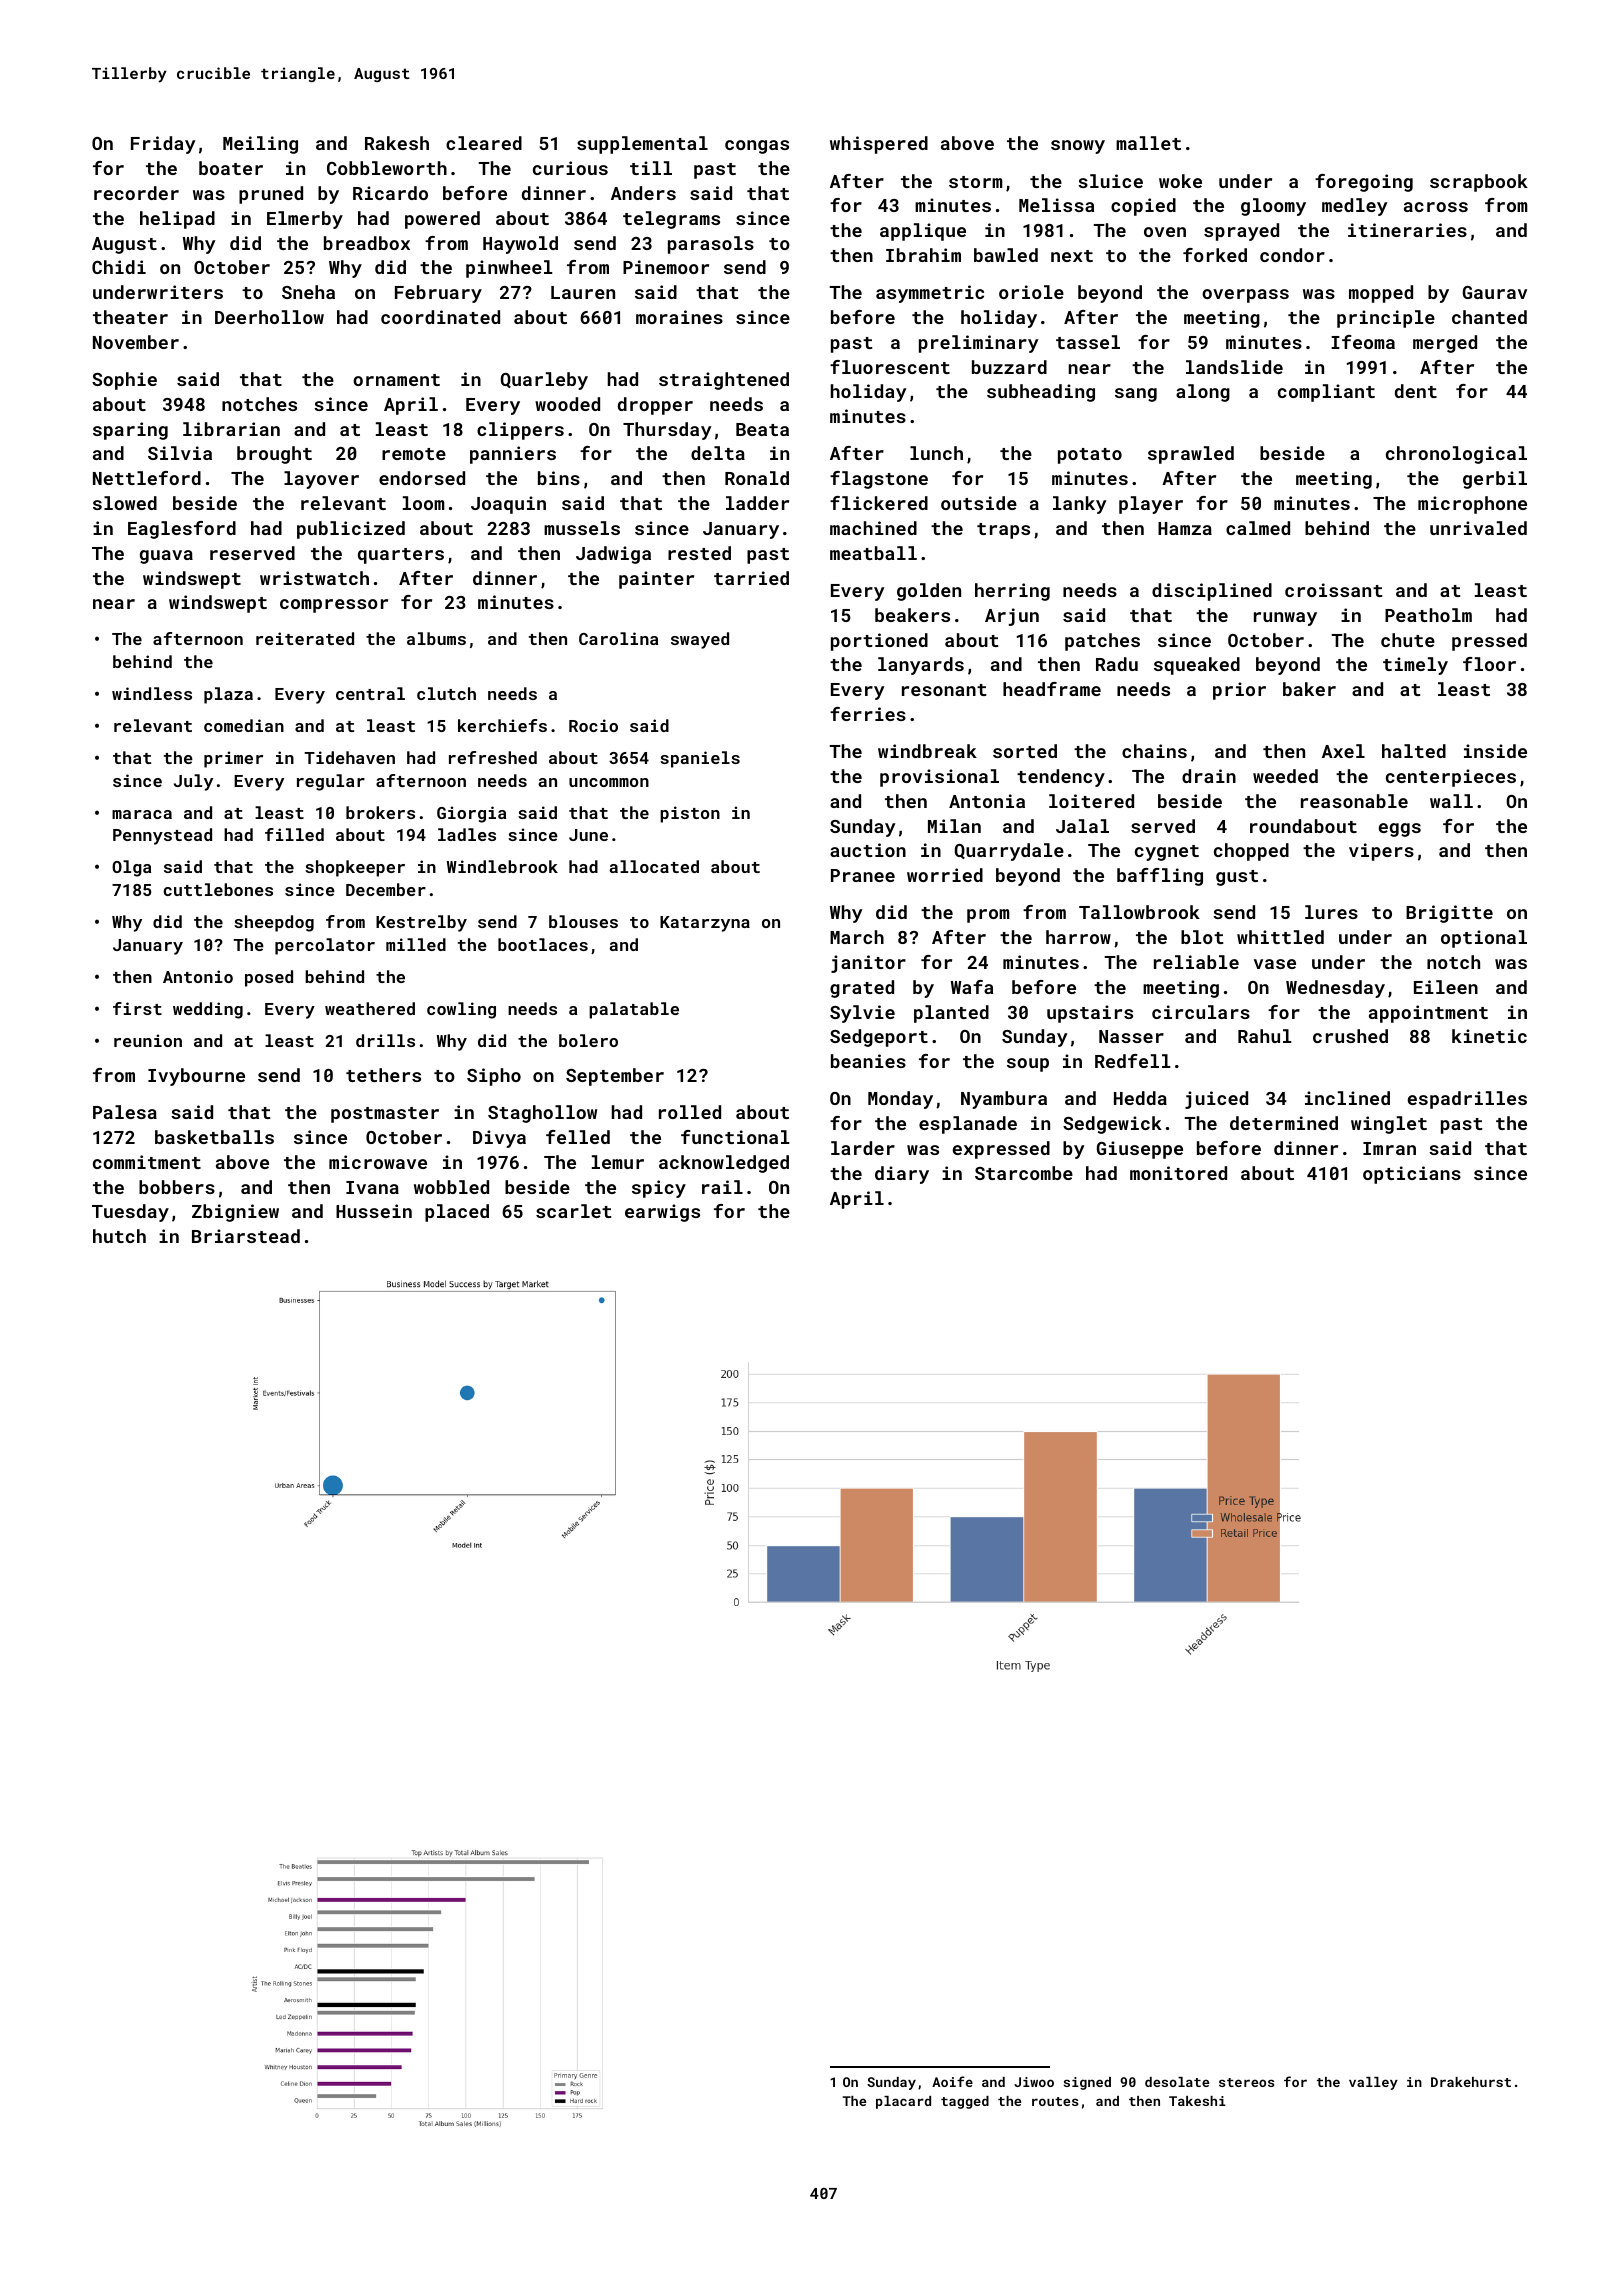 The image size is (1620, 2292). I want to click on hutch, so click(119, 1236).
